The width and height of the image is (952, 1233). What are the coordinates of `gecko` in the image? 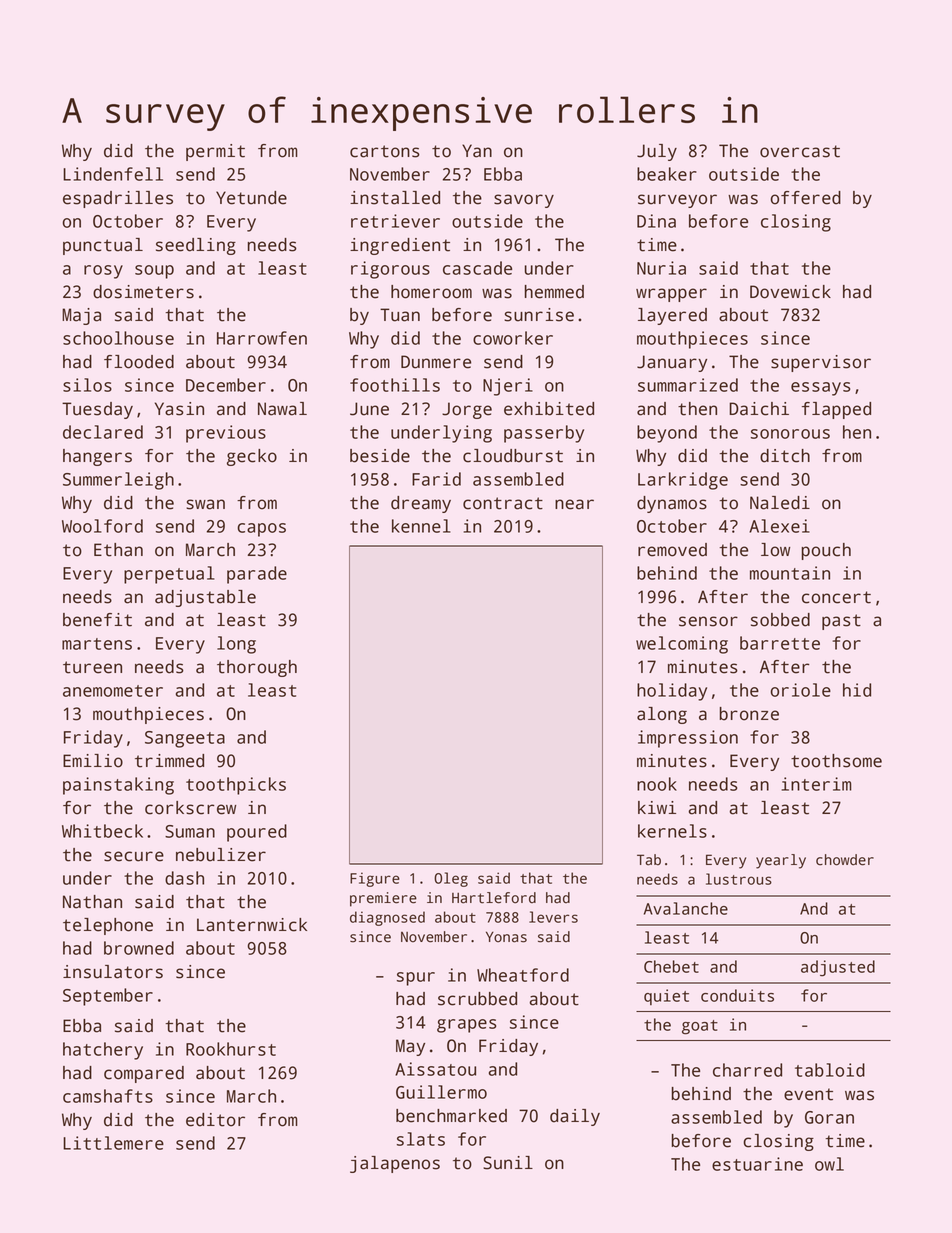 It's located at (252, 457).
